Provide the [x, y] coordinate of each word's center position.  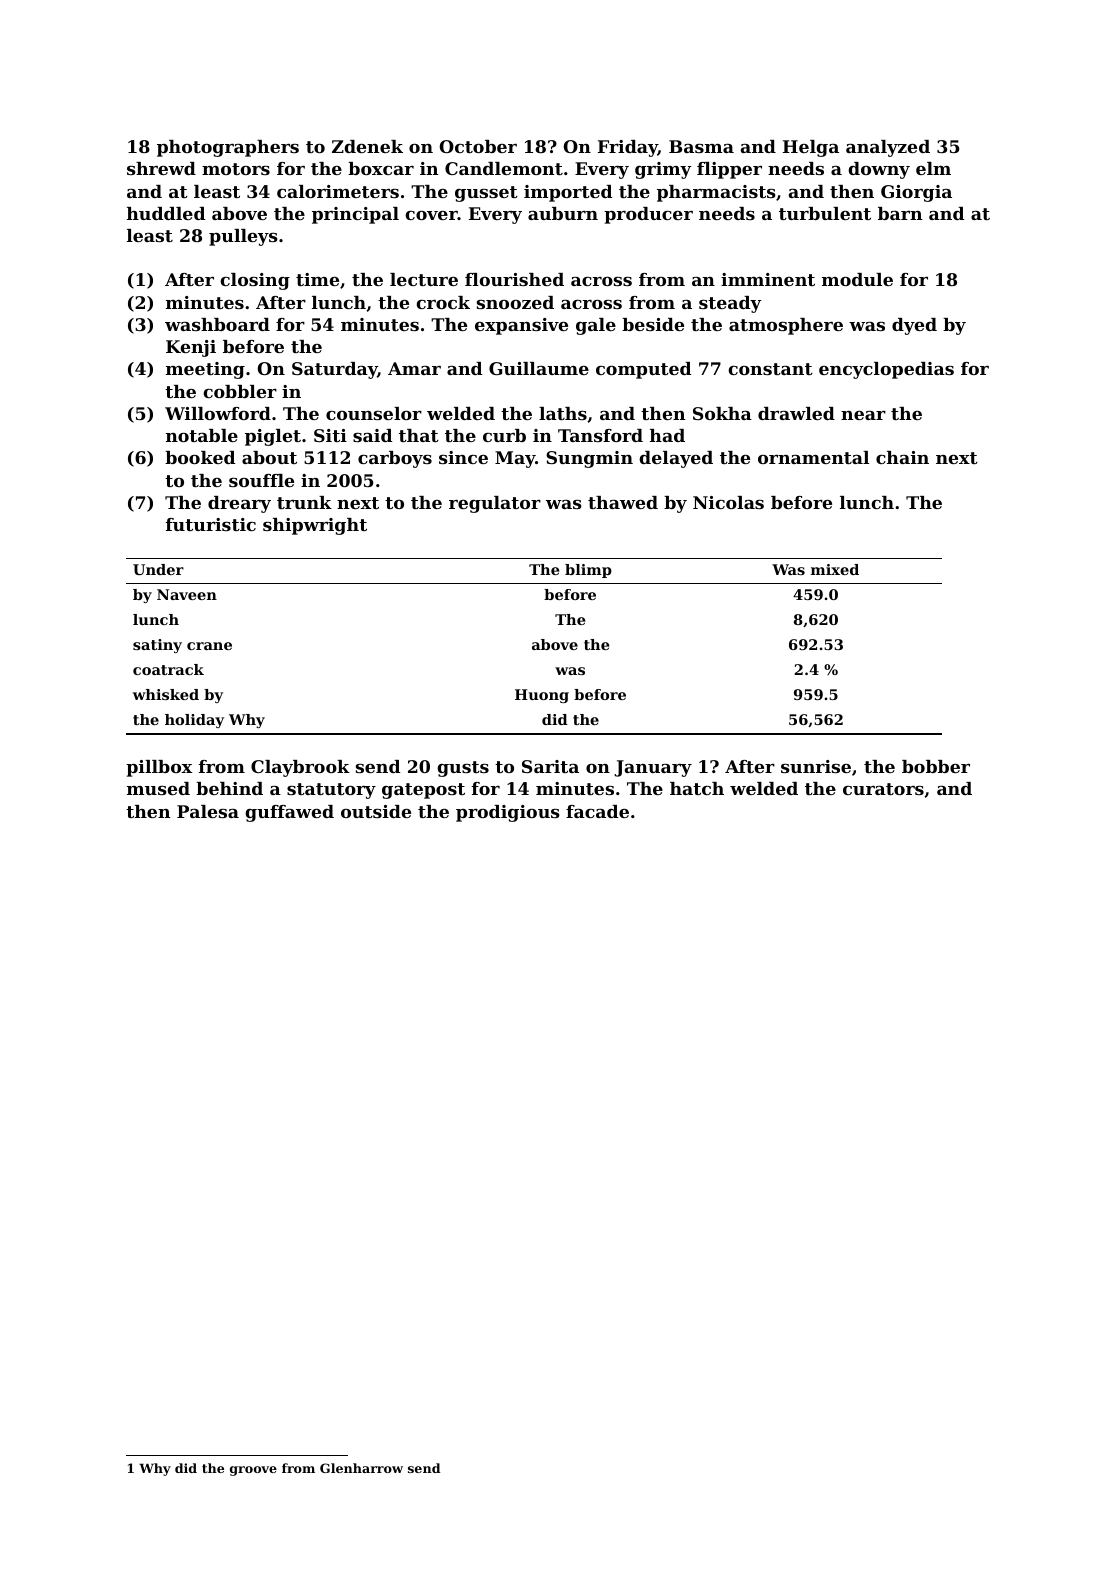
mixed [835, 569]
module [857, 279]
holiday [194, 721]
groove [253, 1471]
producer [648, 215]
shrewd [161, 168]
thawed [623, 502]
